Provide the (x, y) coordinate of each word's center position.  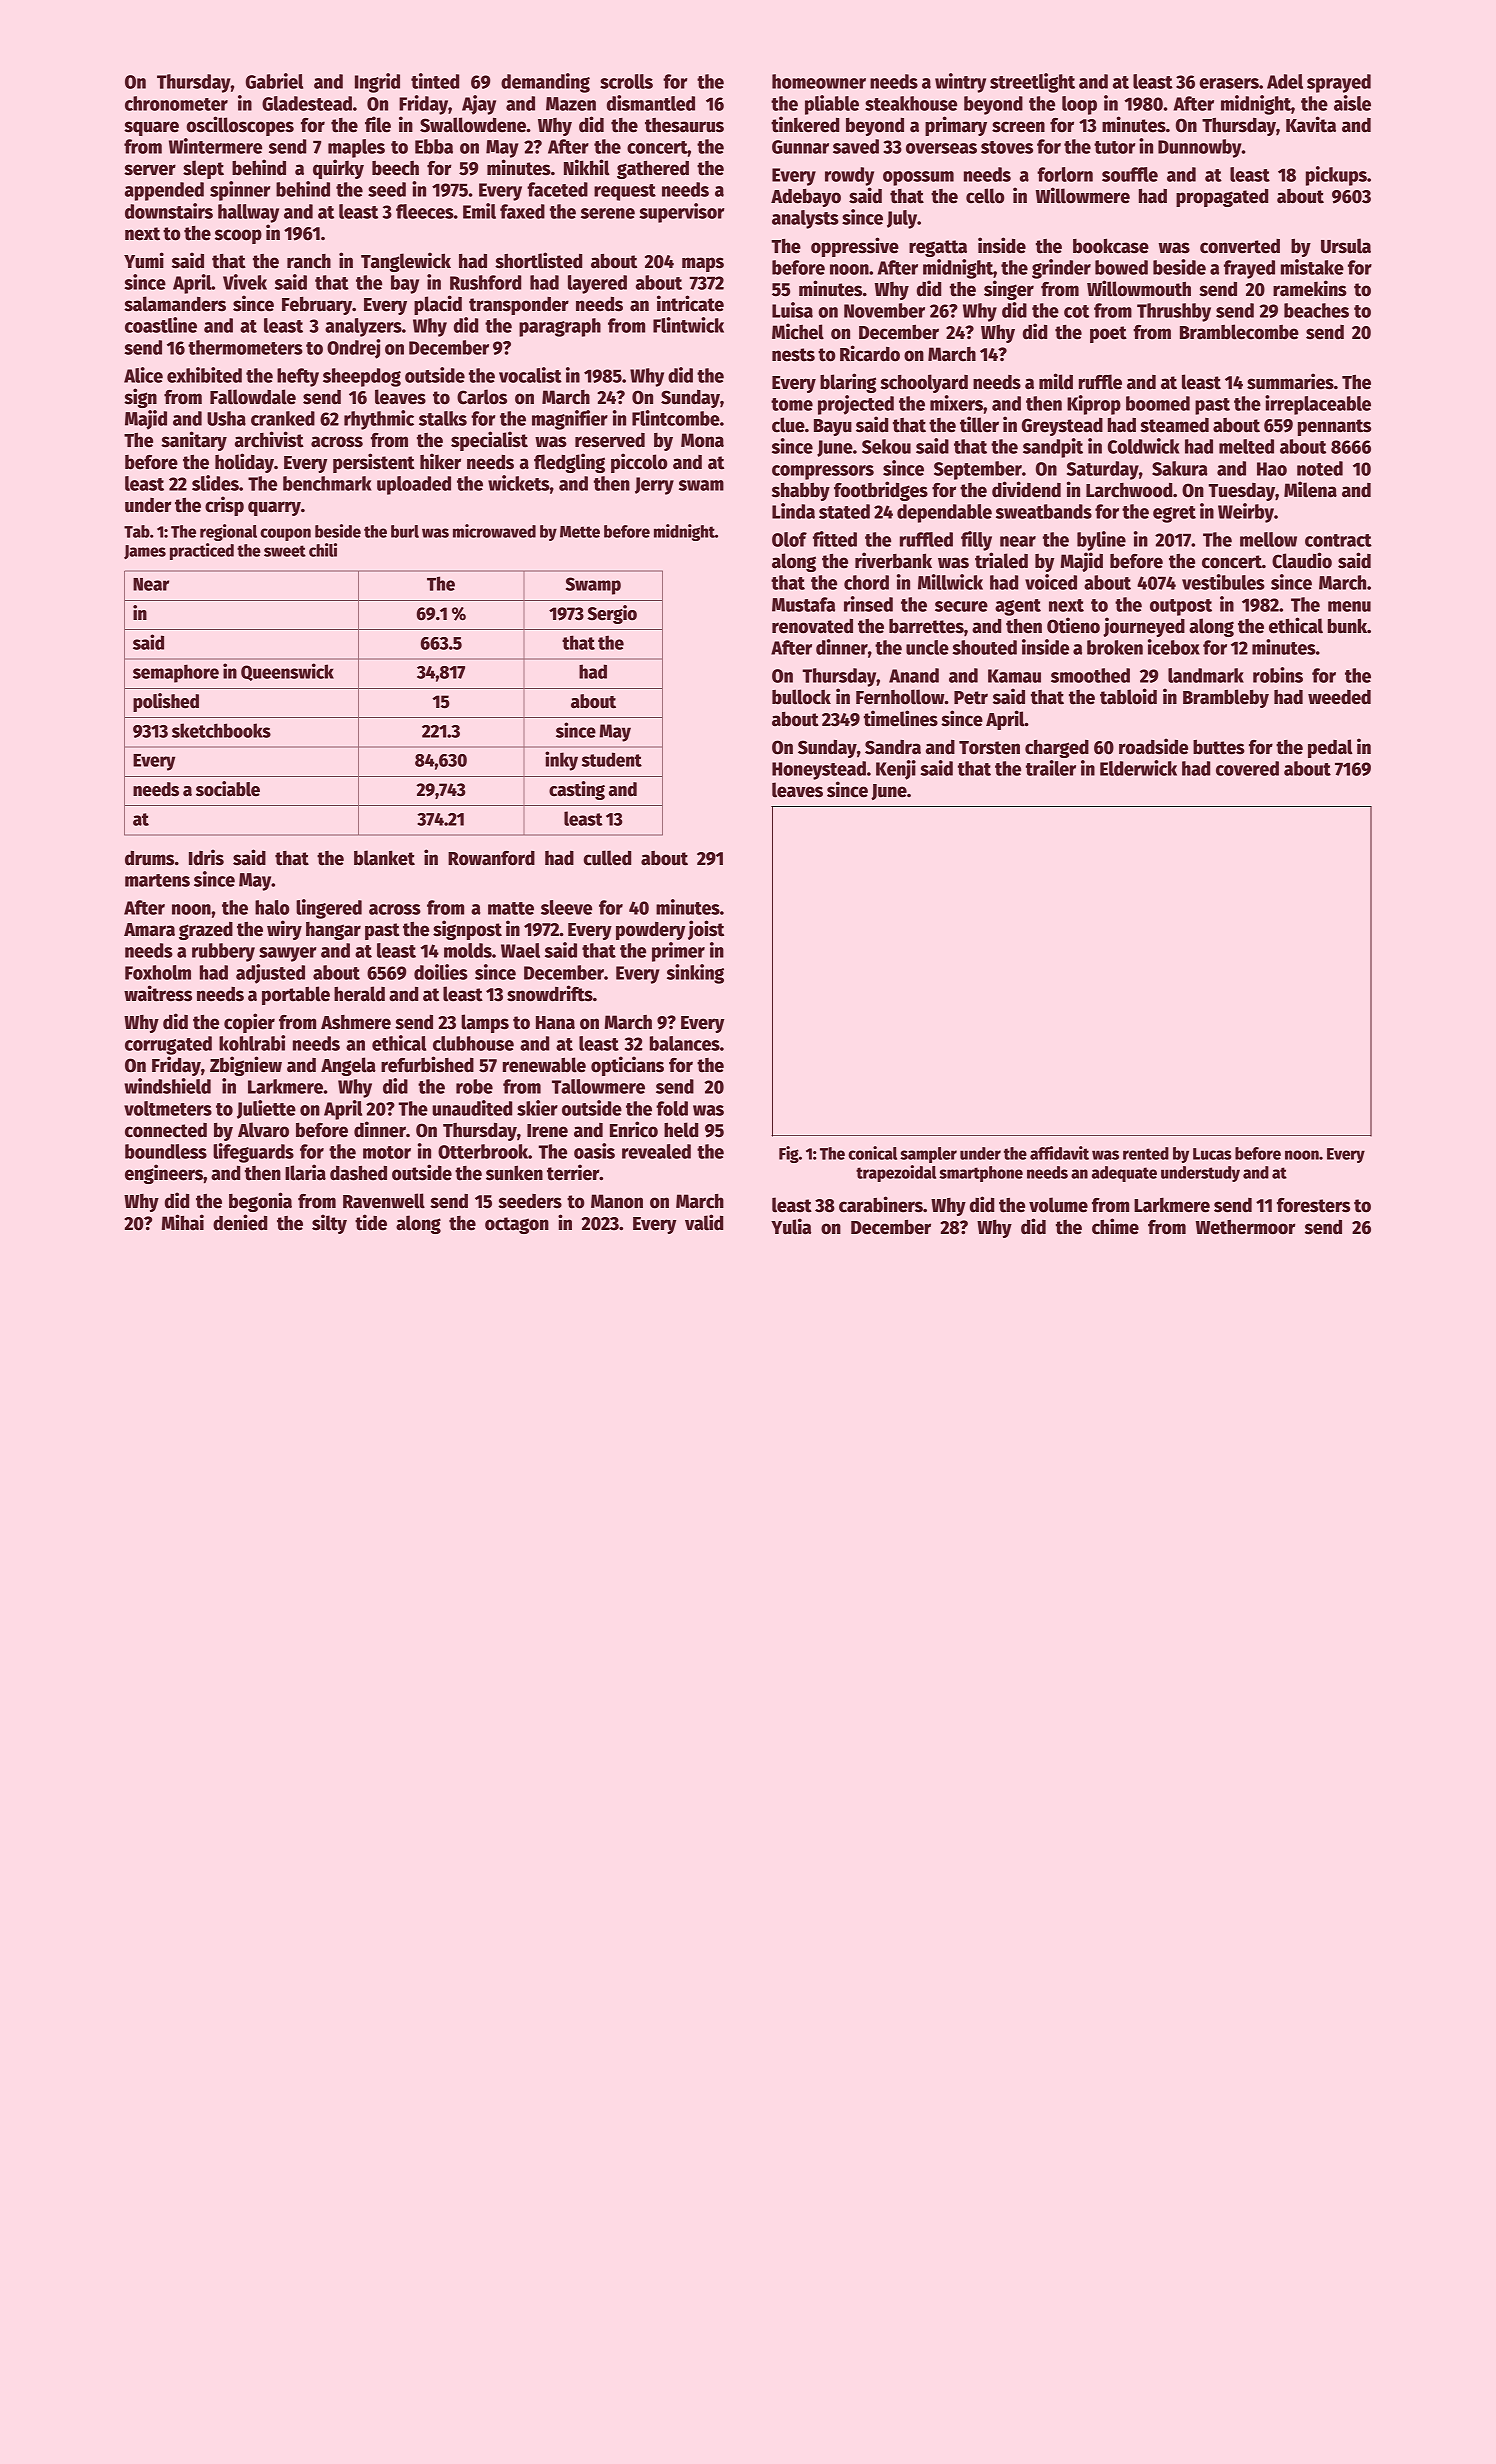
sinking (695, 974)
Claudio (1302, 560)
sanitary (194, 441)
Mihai (183, 1222)
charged (1057, 749)
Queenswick (287, 672)
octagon (517, 1225)
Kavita (1311, 124)
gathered (653, 169)
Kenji (896, 770)
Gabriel (274, 81)
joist (706, 930)
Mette (580, 532)
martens (157, 880)
